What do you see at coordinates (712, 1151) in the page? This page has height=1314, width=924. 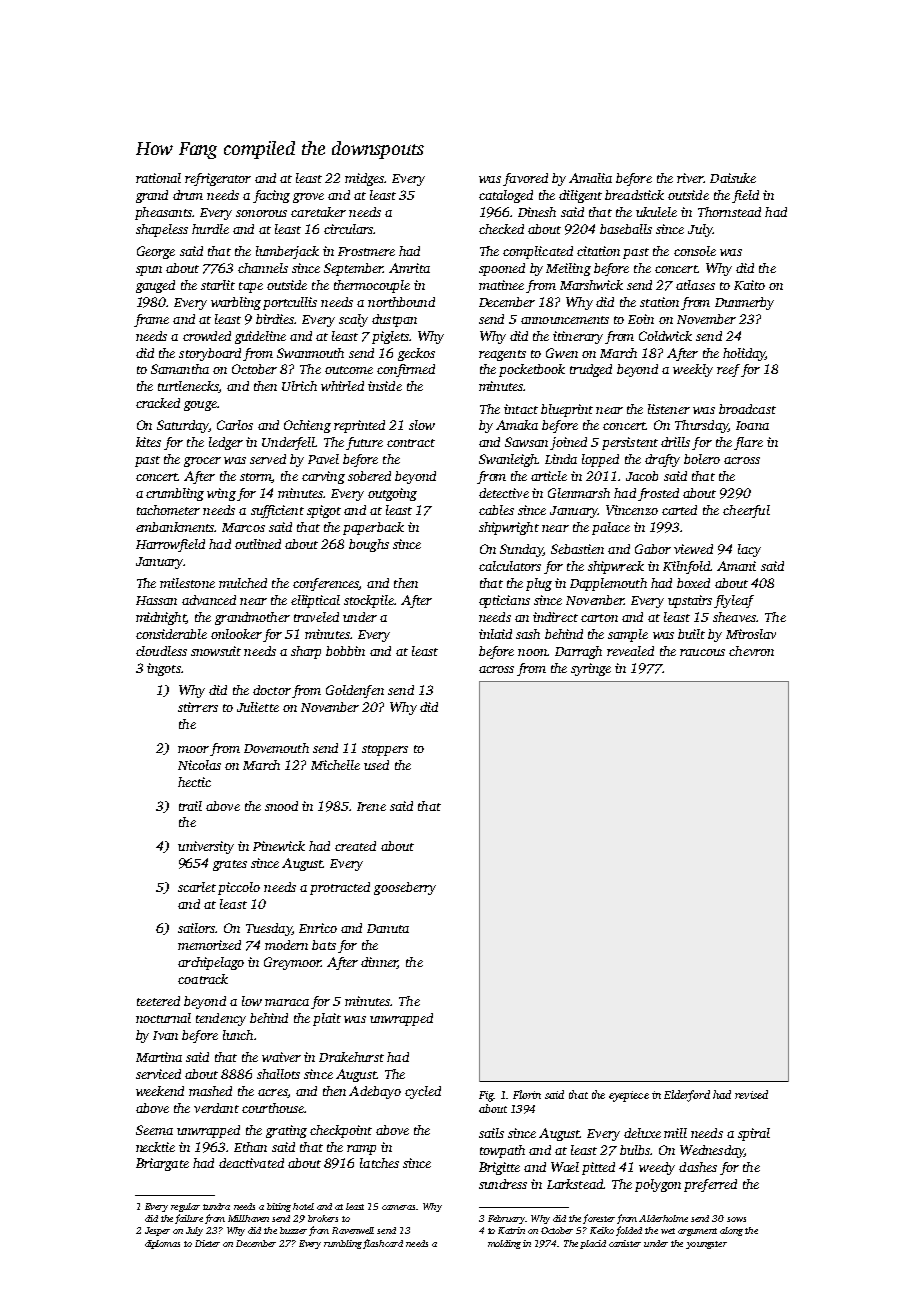 I see `Wednesday` at bounding box center [712, 1151].
